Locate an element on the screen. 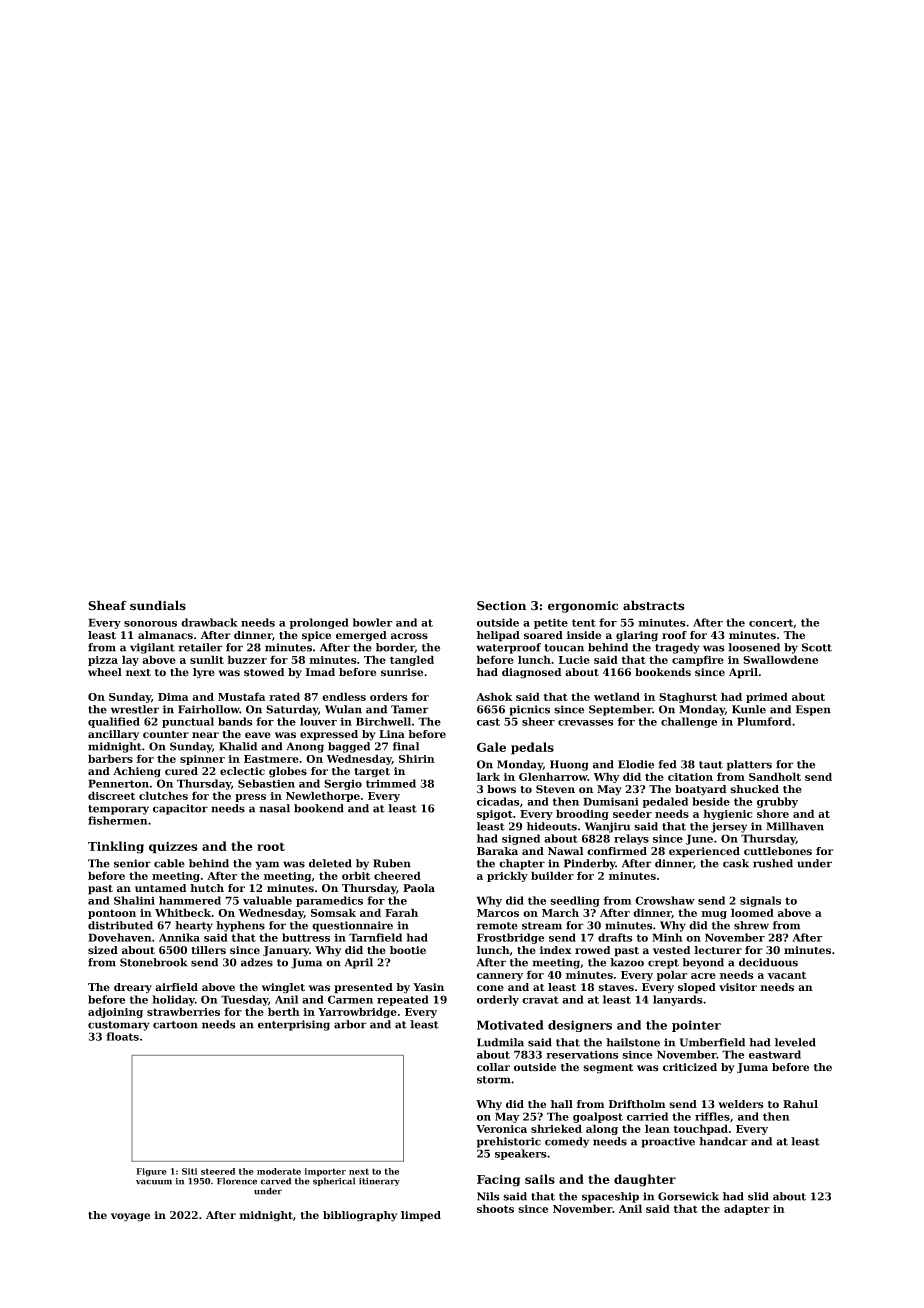 The width and height of the screenshot is (924, 1308). hygienic is located at coordinates (728, 814).
